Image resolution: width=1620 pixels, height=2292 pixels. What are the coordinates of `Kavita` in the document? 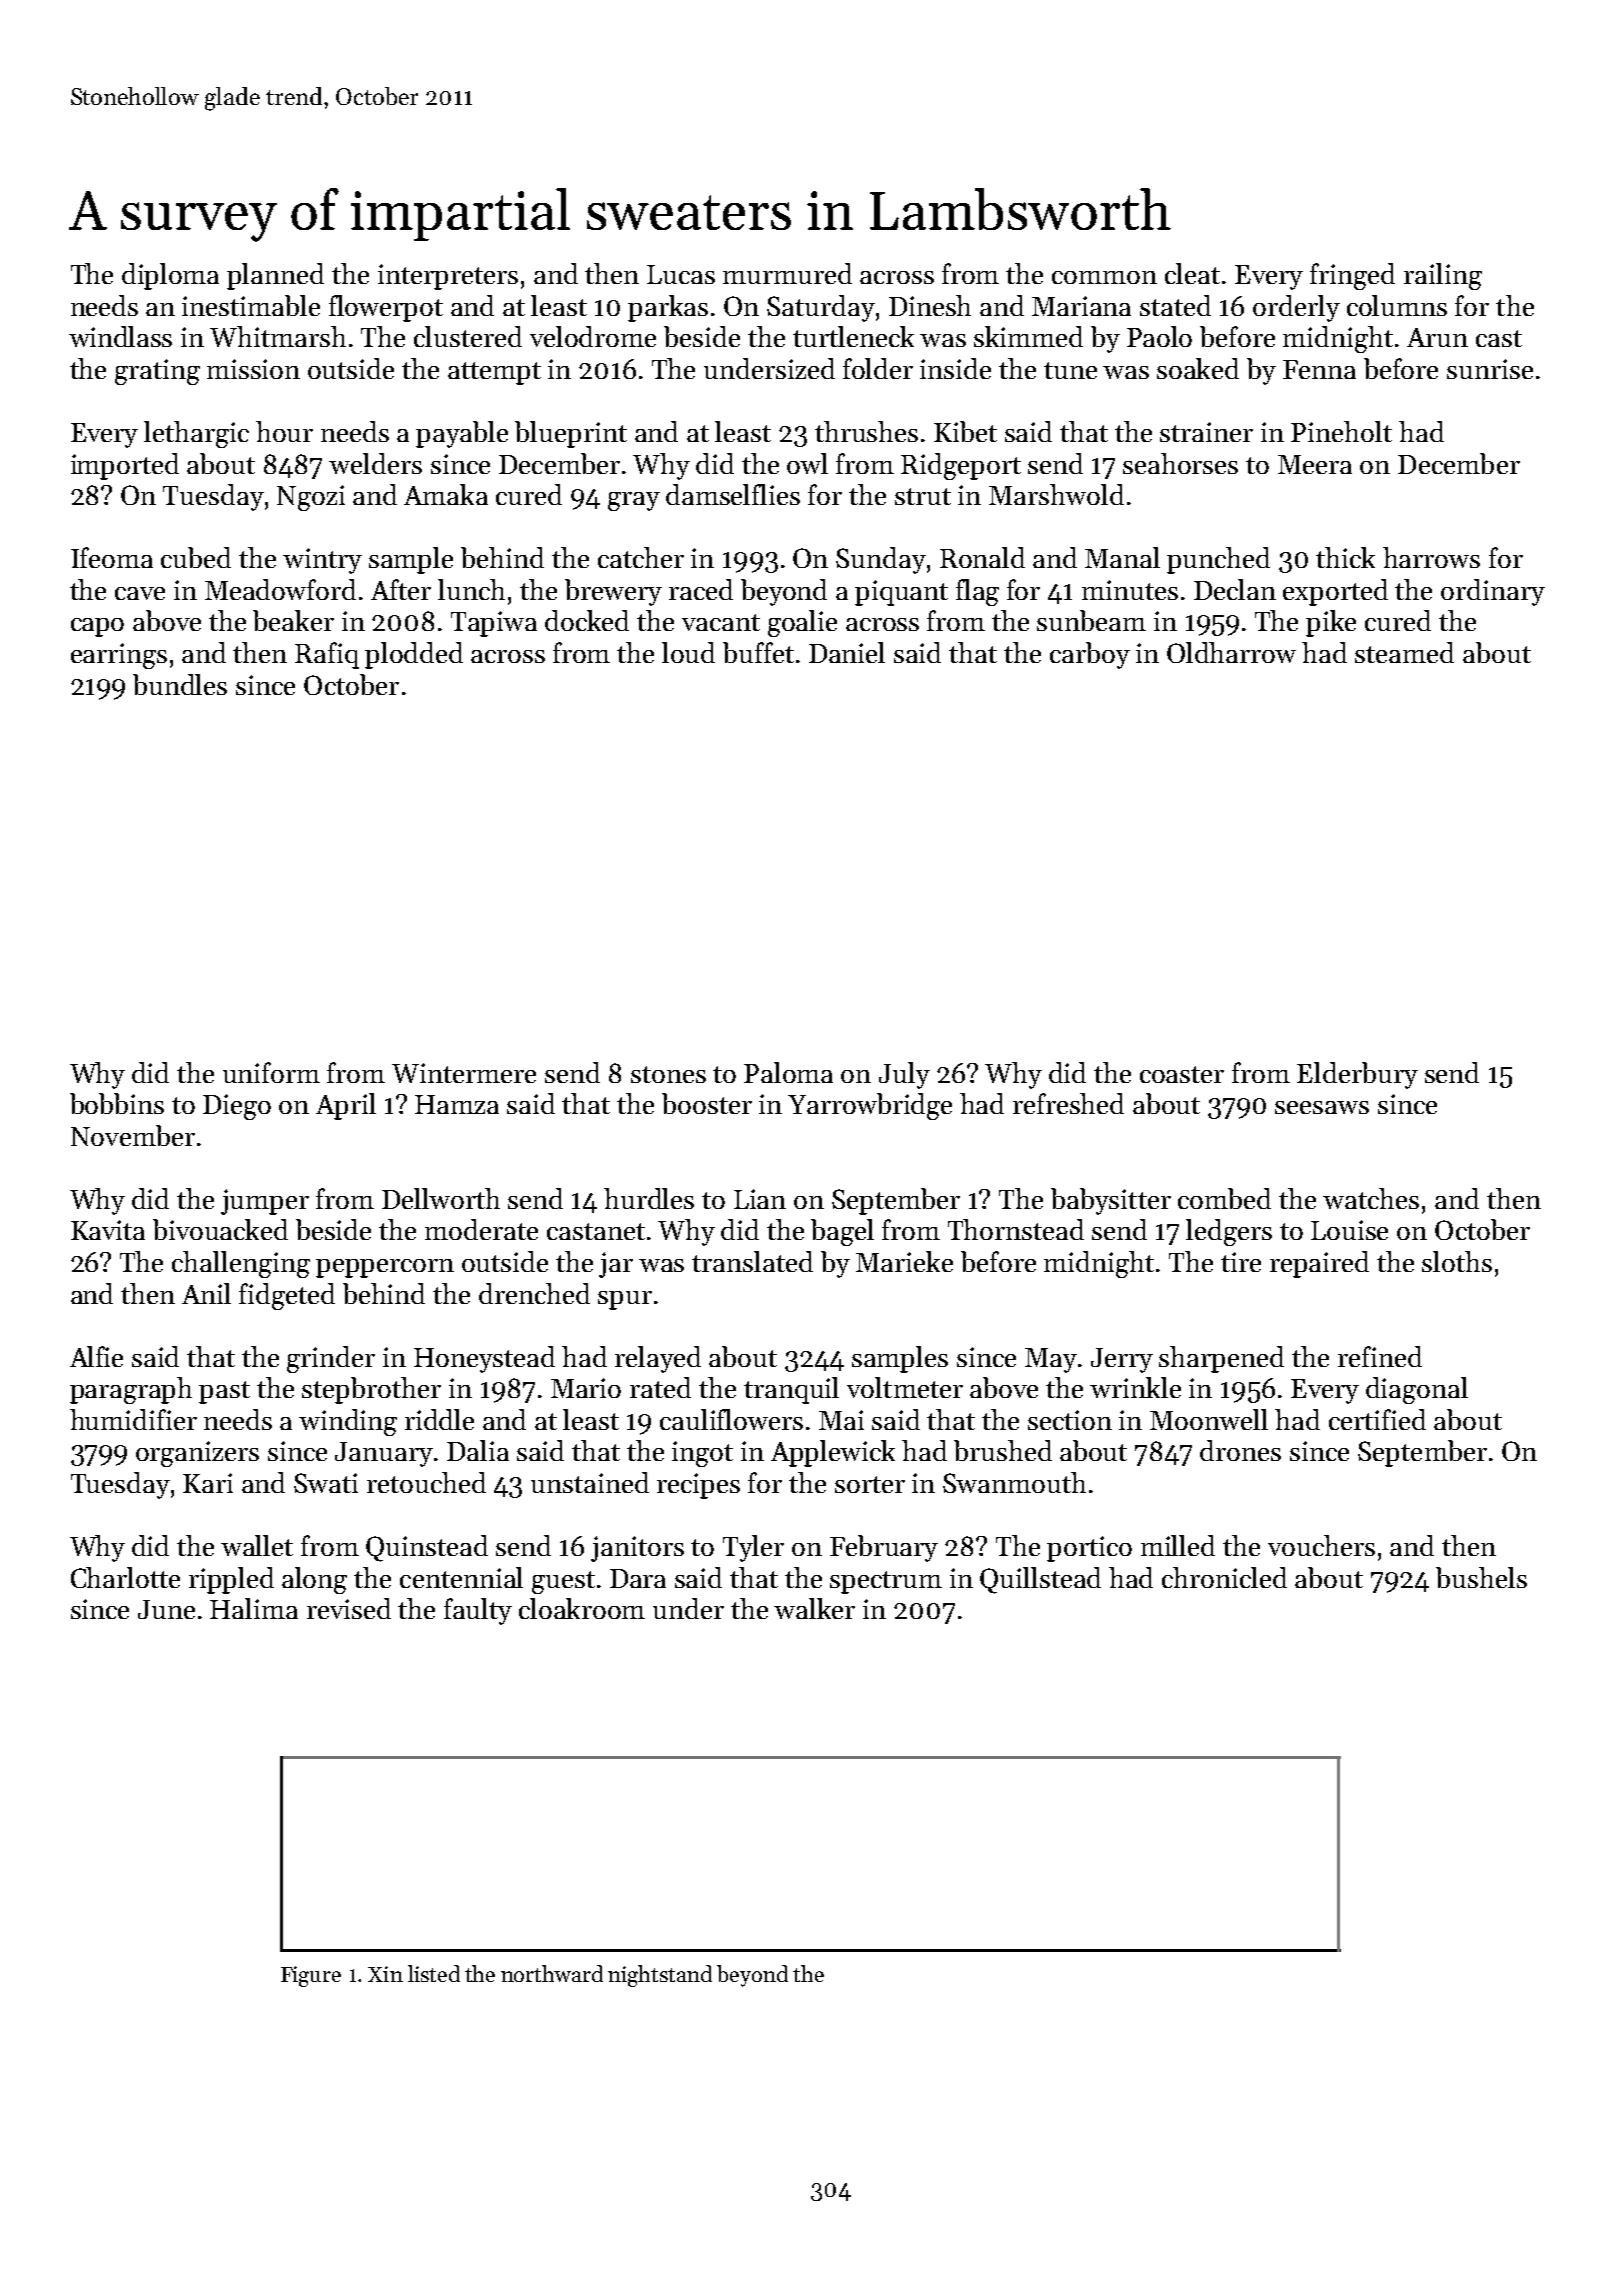 It's located at (108, 1230).
